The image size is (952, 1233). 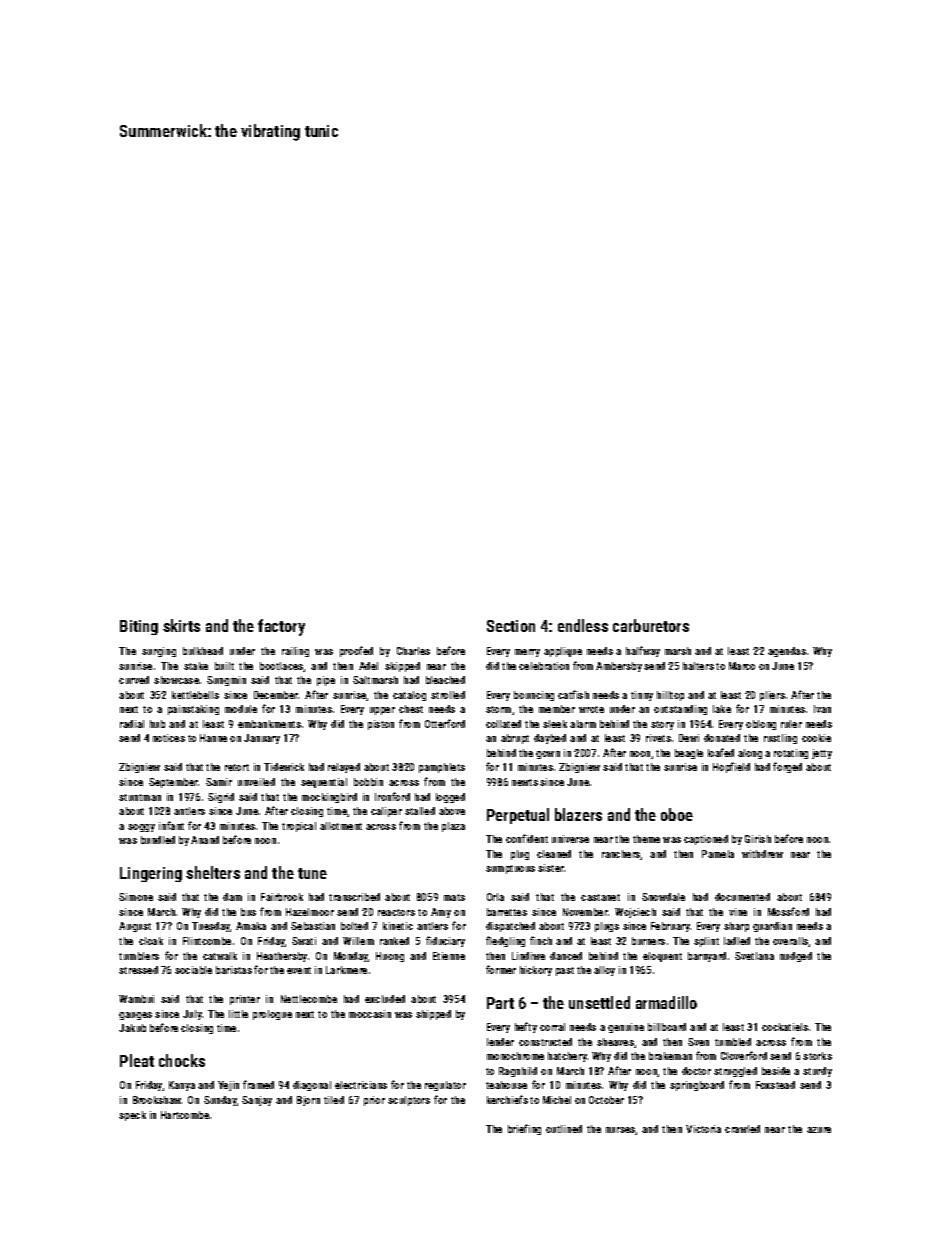 I want to click on speck, so click(x=132, y=1116).
